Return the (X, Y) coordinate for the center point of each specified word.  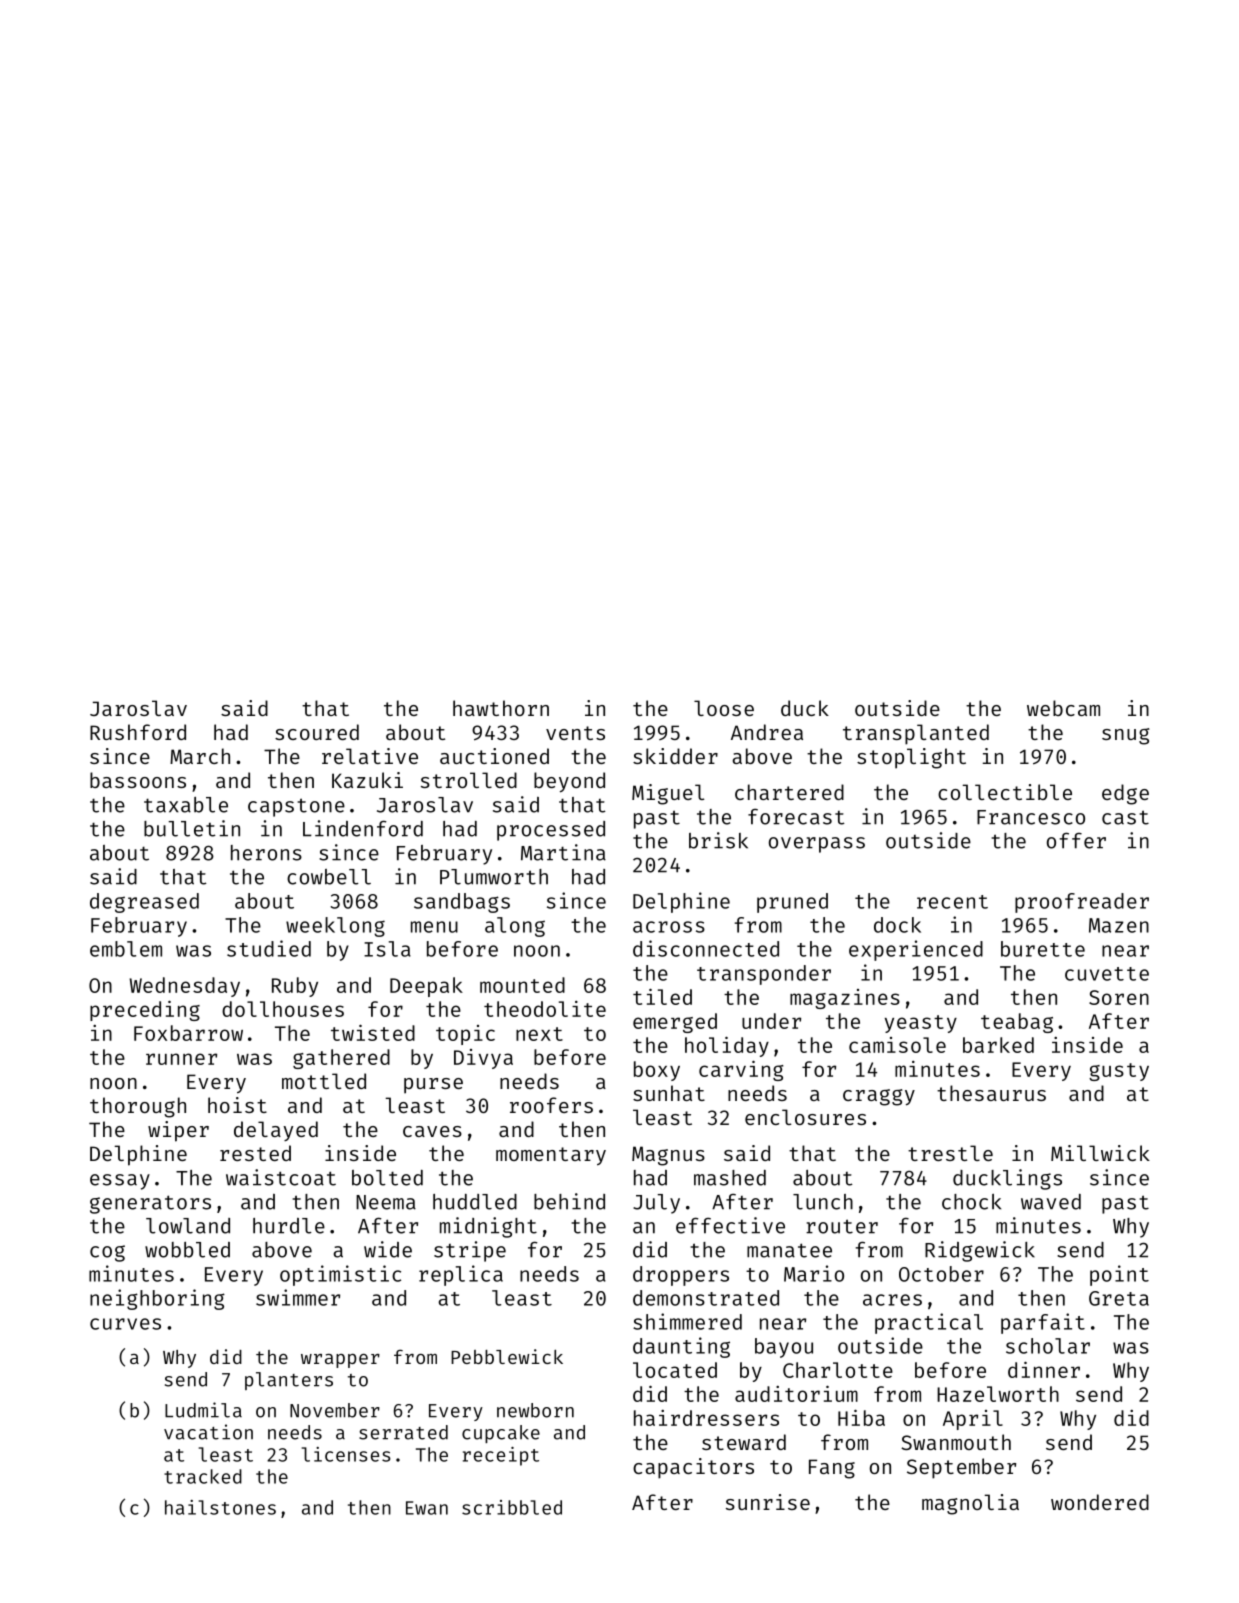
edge (1125, 794)
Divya (483, 1059)
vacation (208, 1432)
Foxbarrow (188, 1033)
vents (575, 733)
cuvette (1107, 974)
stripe (470, 1251)
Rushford (138, 732)
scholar (1048, 1346)
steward (744, 1442)
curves (125, 1324)
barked (998, 1045)
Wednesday (185, 987)
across (669, 927)
